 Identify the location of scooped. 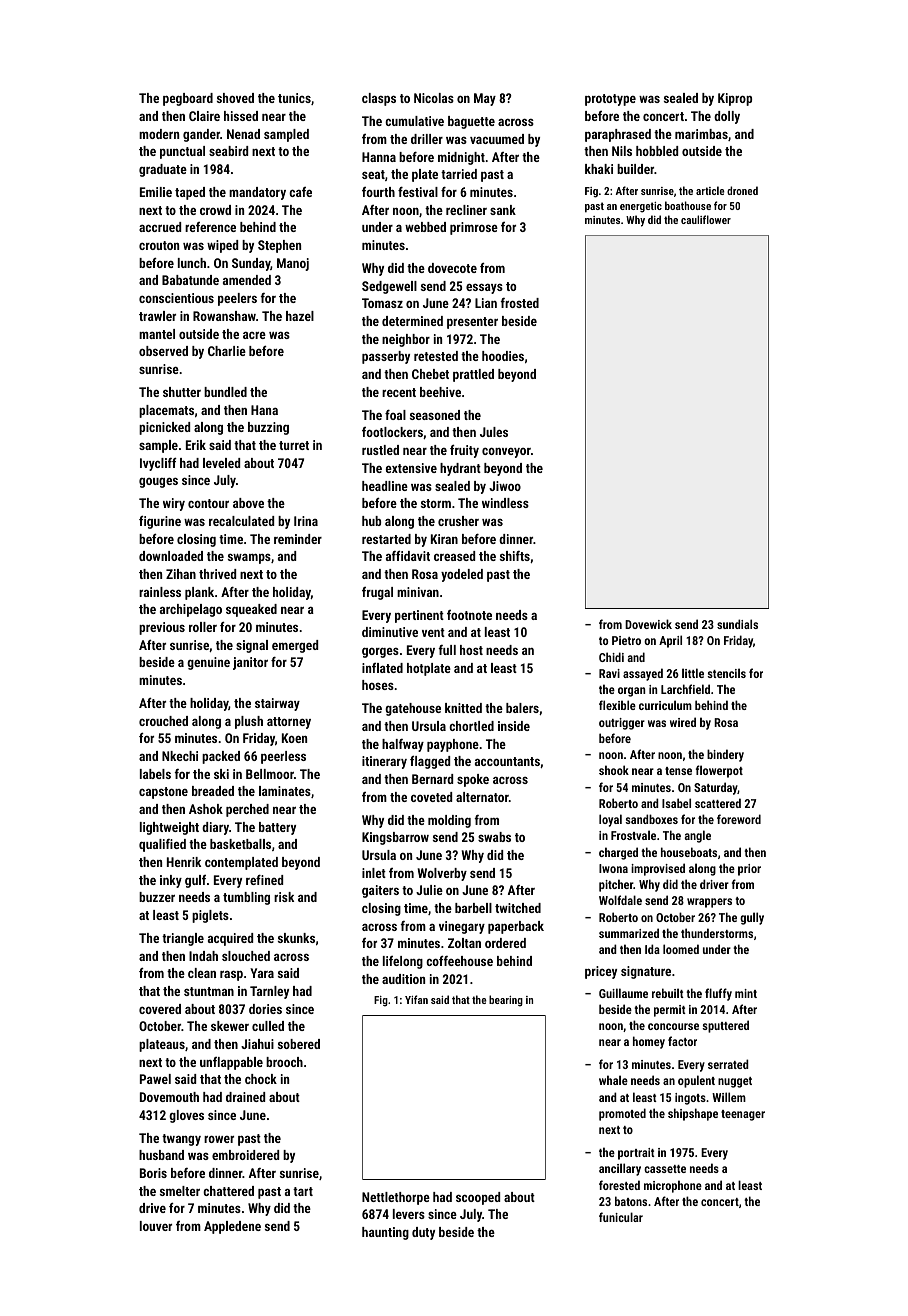
(478, 1198).
